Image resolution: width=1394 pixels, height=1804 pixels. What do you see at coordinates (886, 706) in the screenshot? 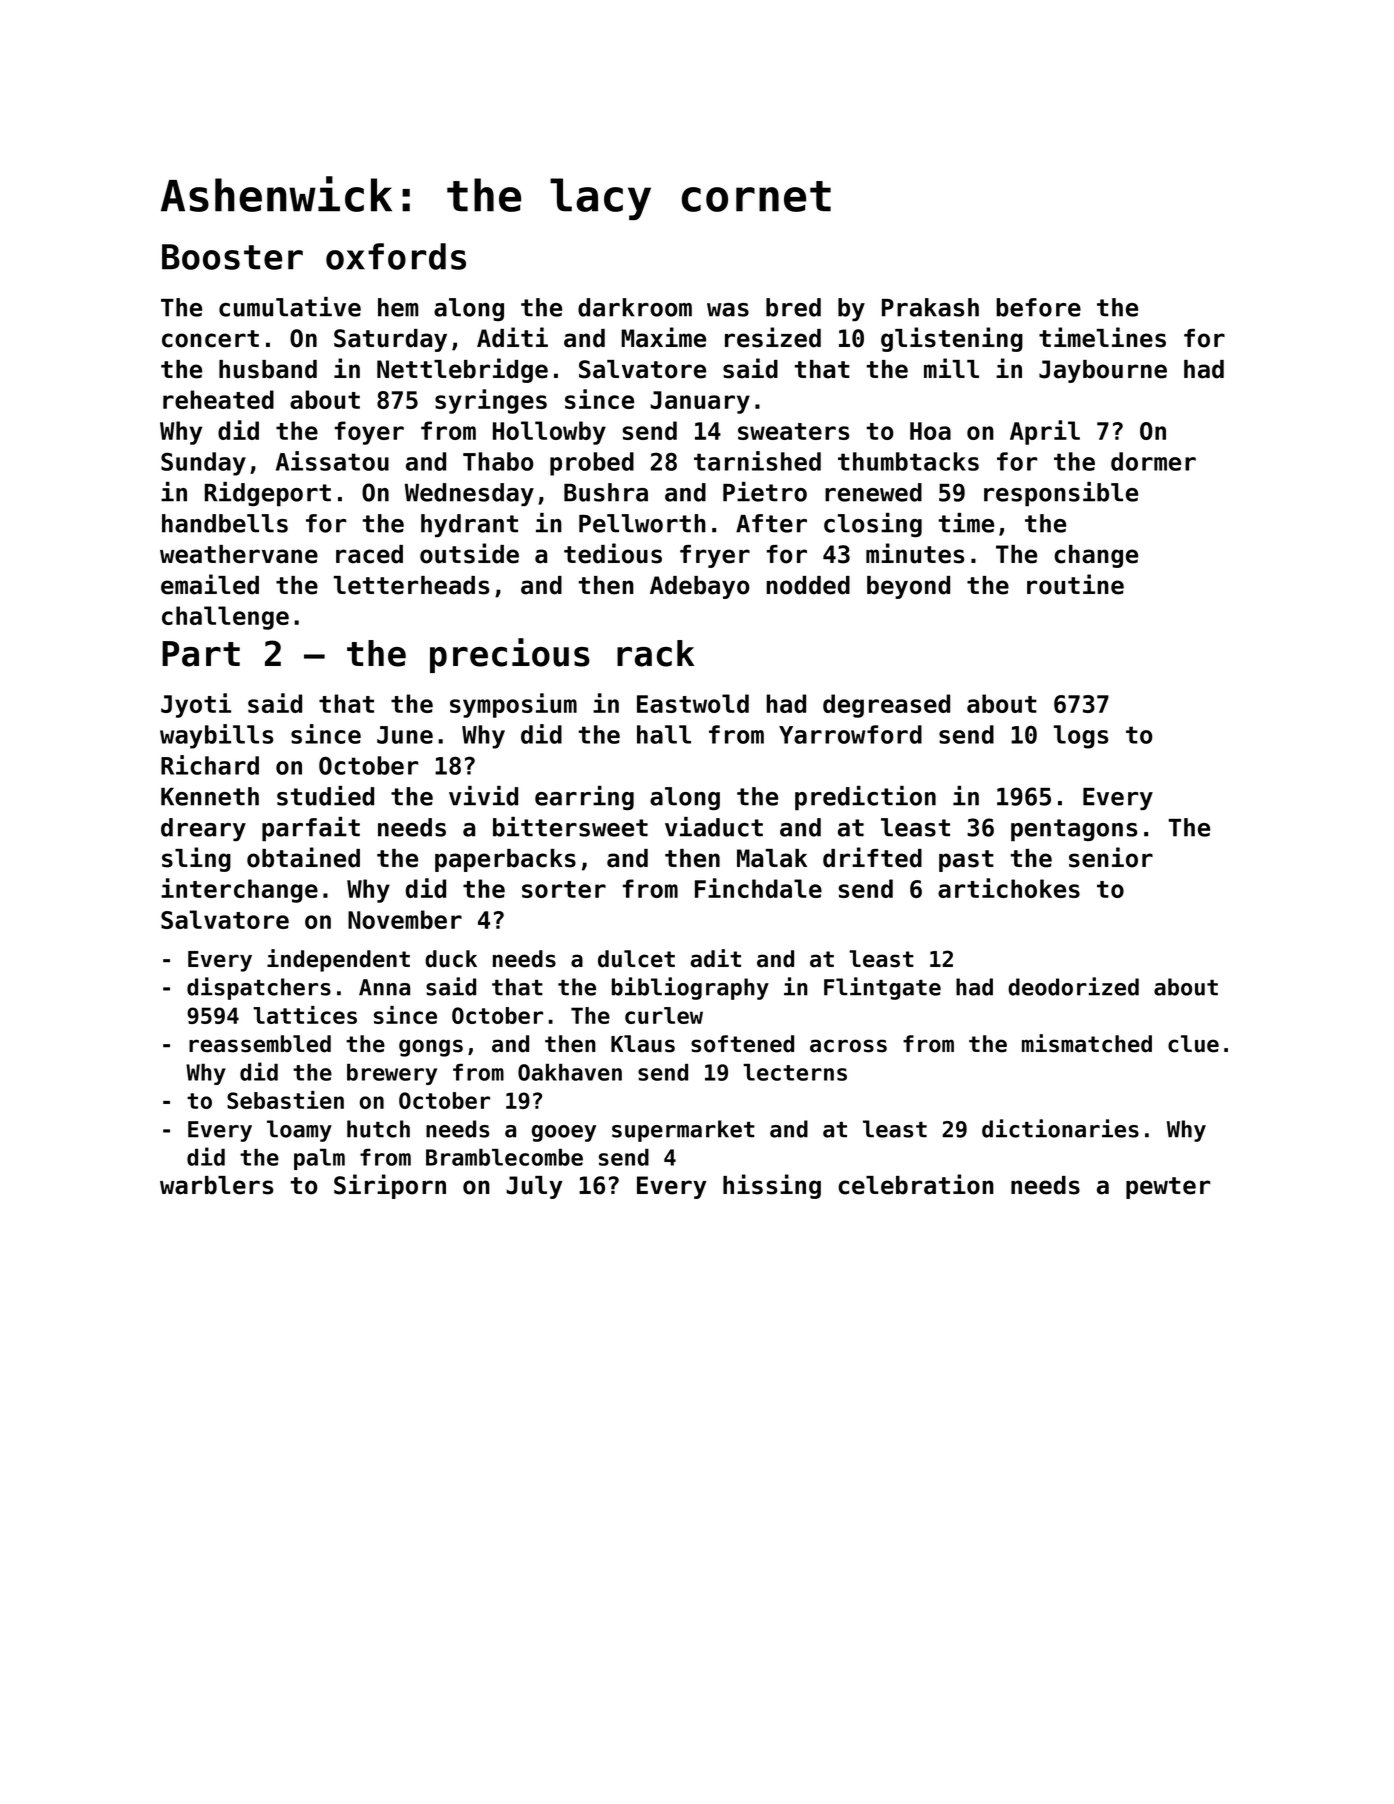
I see `degreased` at bounding box center [886, 706].
